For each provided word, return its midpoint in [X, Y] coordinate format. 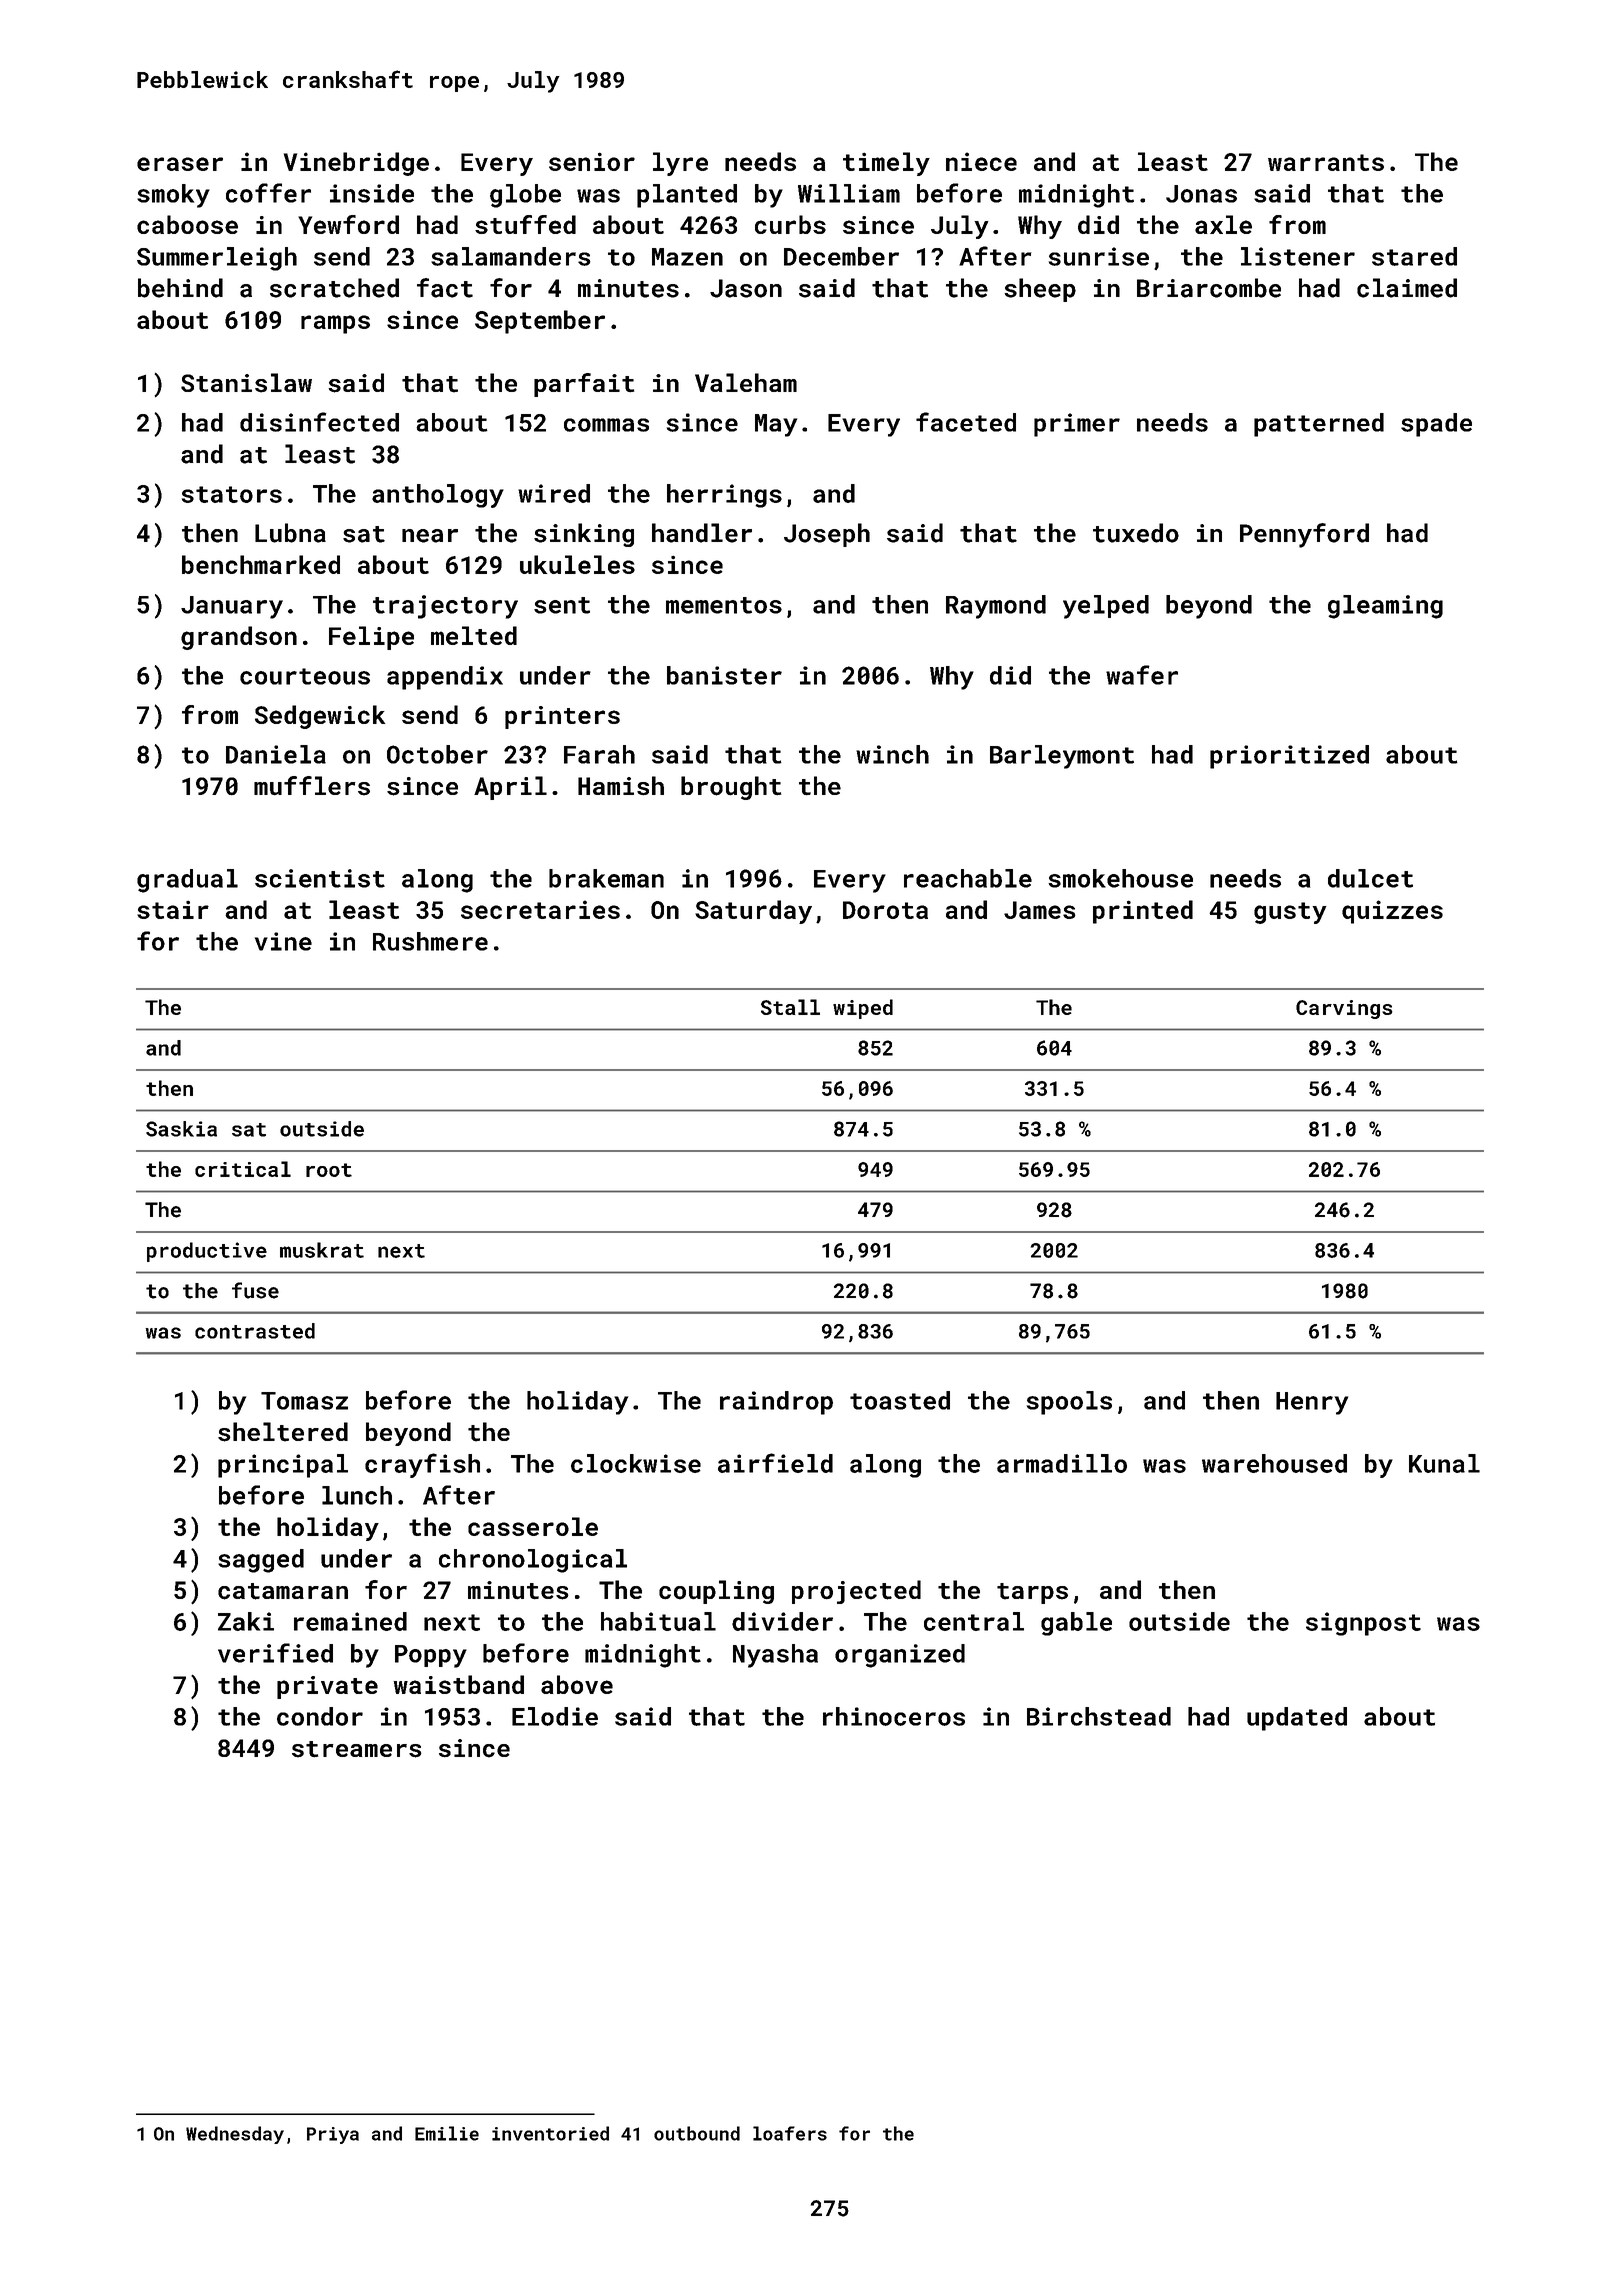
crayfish [422, 1465]
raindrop [776, 1403]
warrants [1326, 162]
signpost [1363, 1624]
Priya [333, 2135]
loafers [790, 2133]
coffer [268, 193]
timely [886, 164]
